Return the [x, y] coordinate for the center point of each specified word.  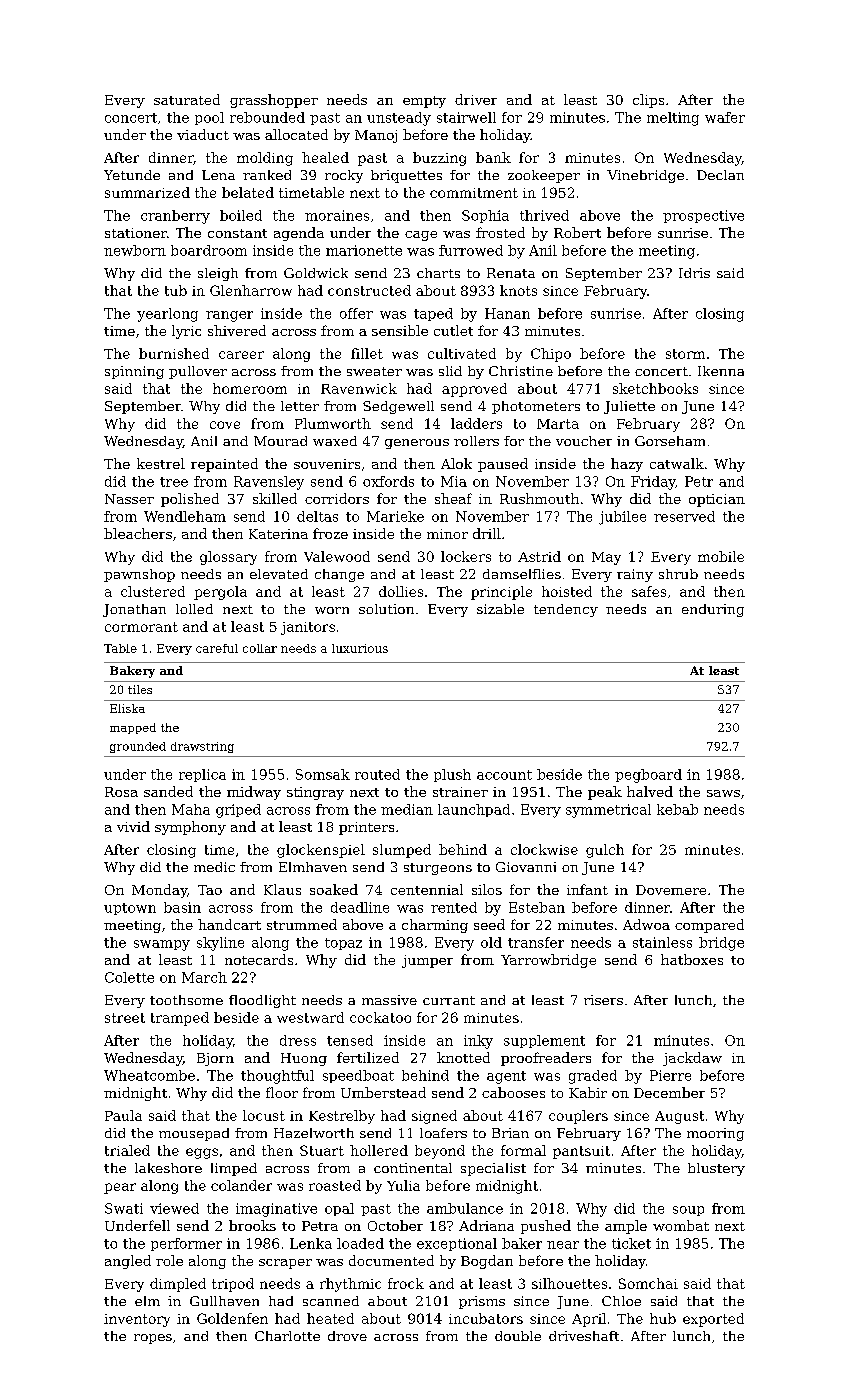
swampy [162, 945]
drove [347, 1336]
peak [605, 793]
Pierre [670, 1075]
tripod [233, 1285]
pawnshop [139, 575]
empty [424, 102]
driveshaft [584, 1336]
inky [478, 1042]
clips [648, 101]
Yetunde [132, 175]
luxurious [360, 648]
